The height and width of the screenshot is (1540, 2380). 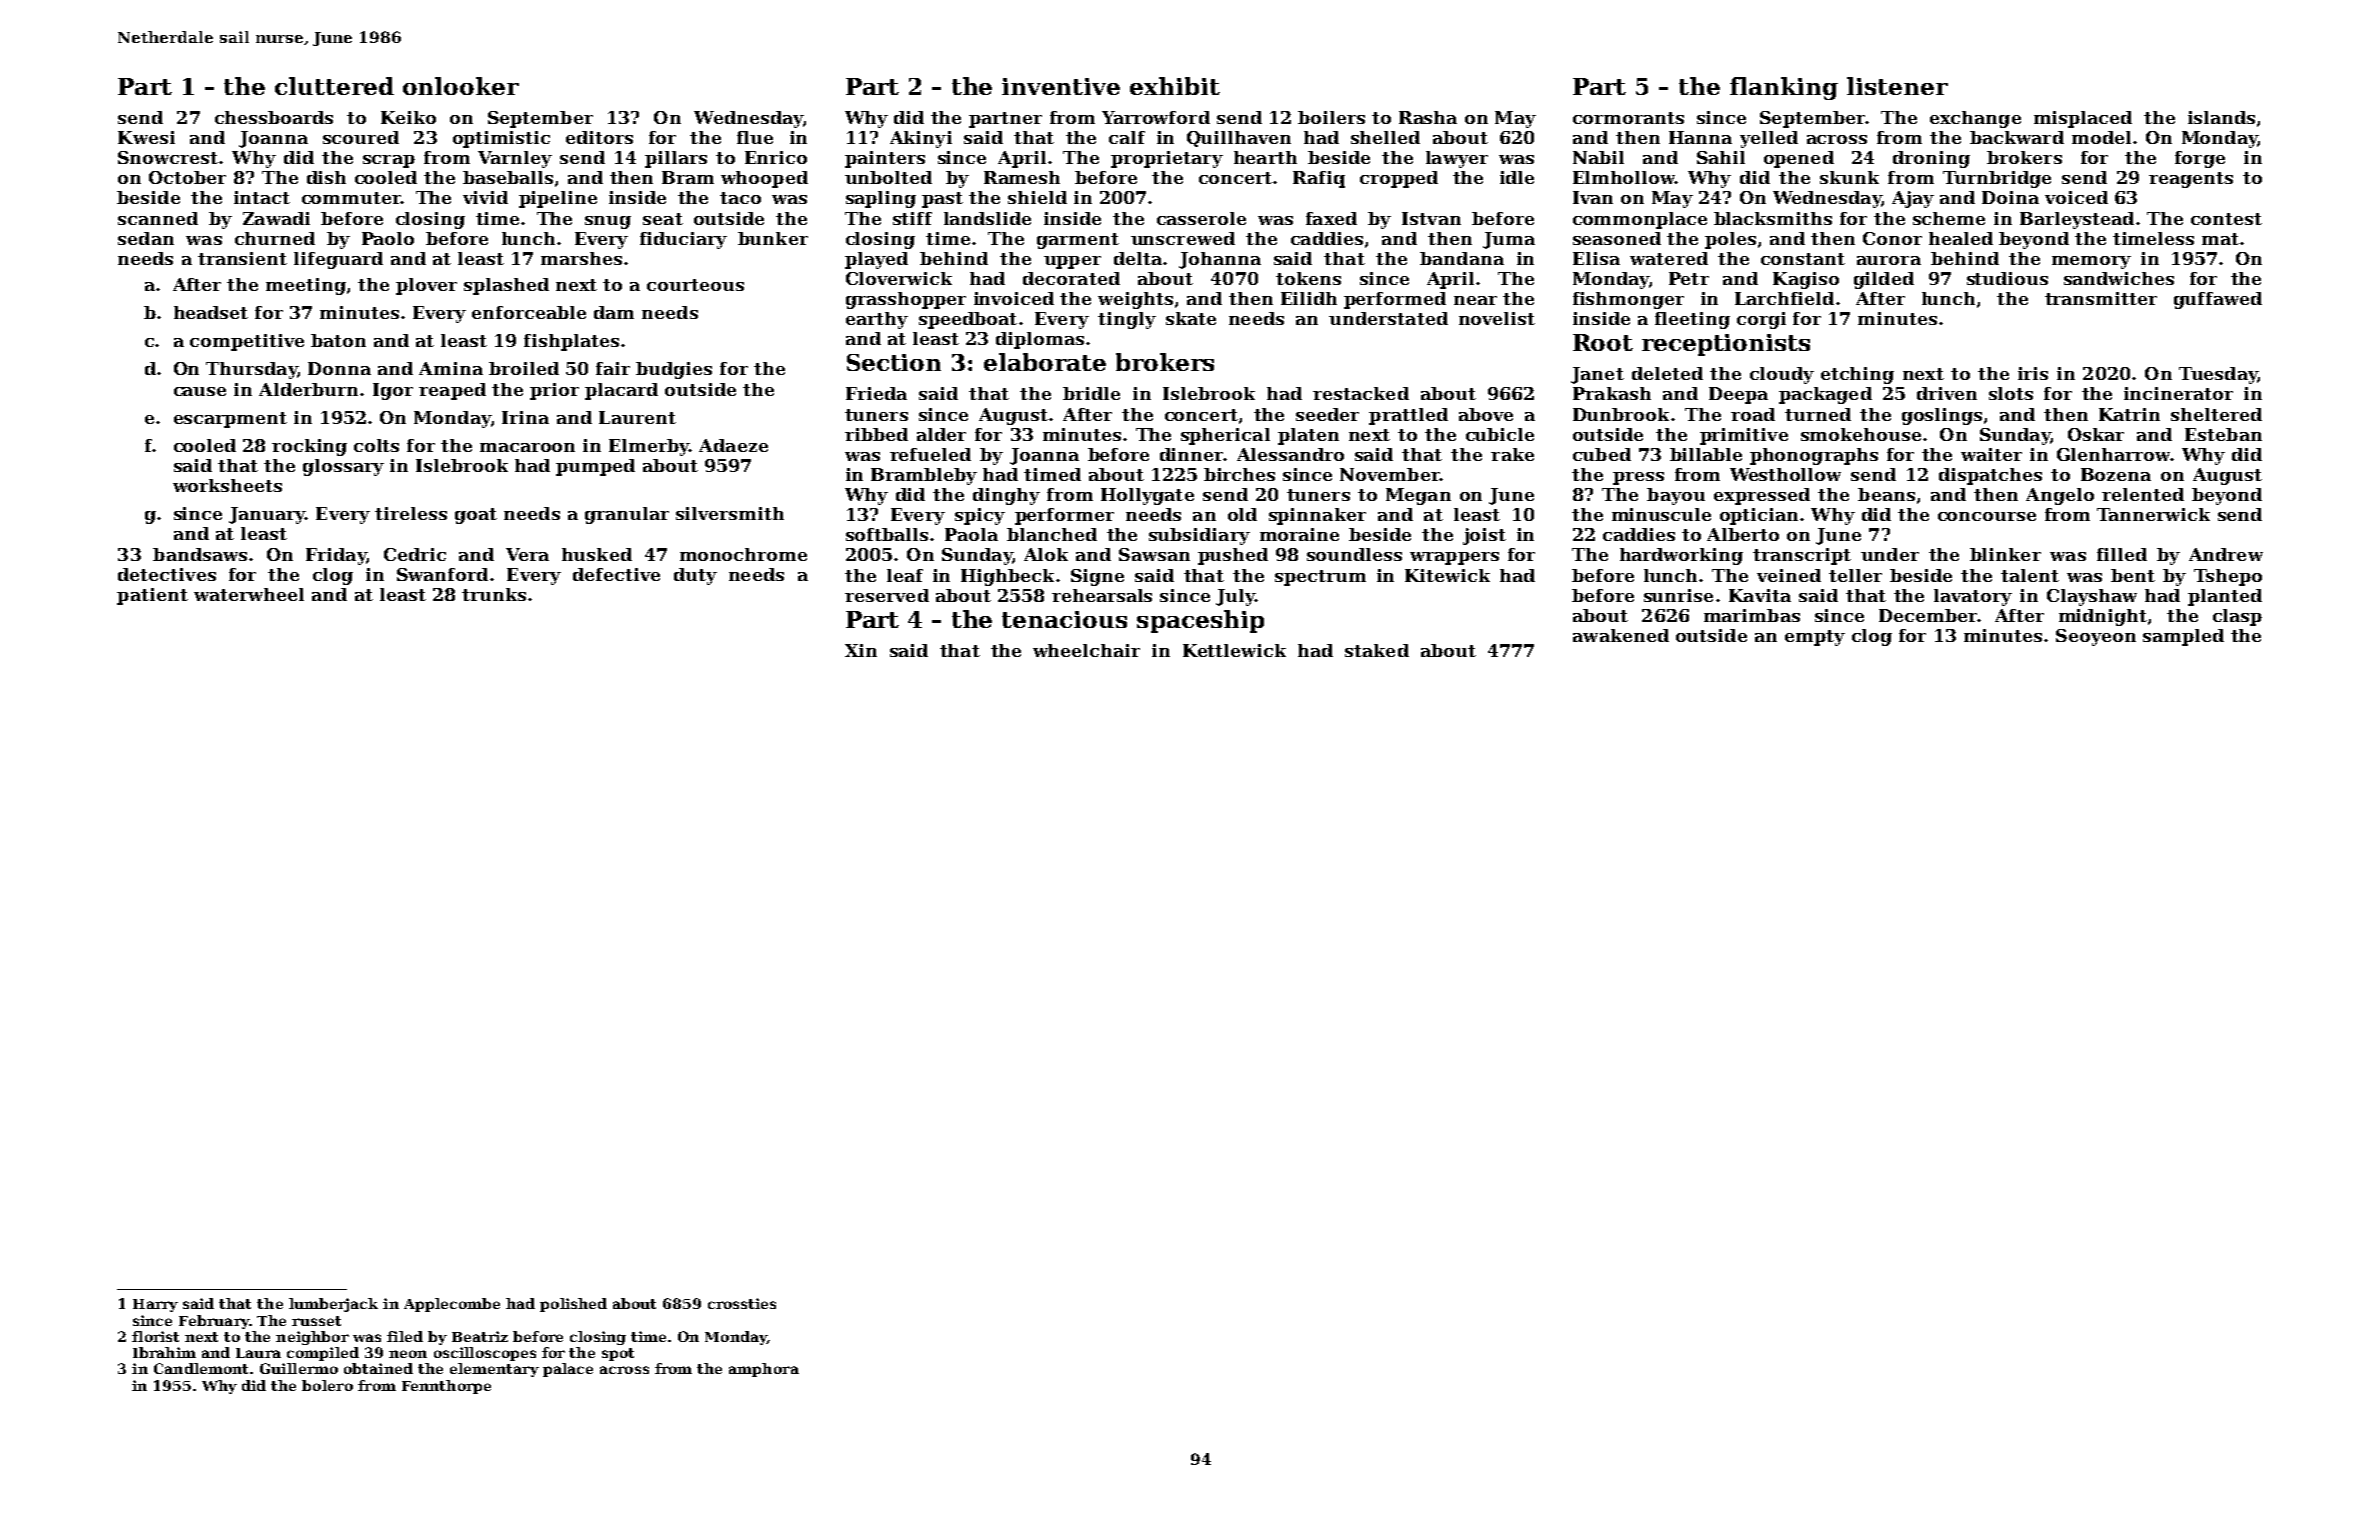 What do you see at coordinates (461, 86) in the screenshot?
I see `onlooker` at bounding box center [461, 86].
